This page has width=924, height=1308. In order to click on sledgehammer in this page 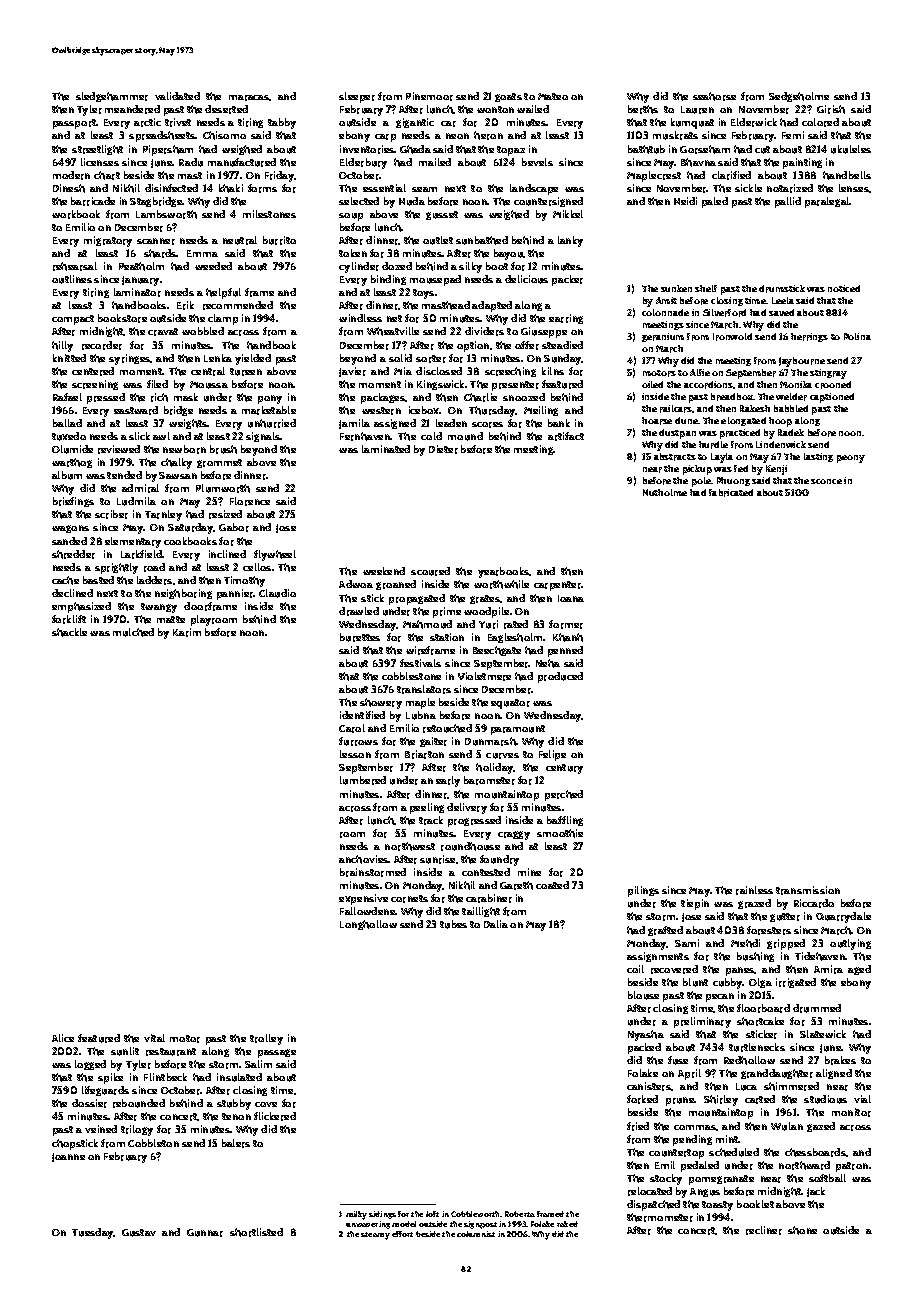, I will do `click(112, 97)`.
